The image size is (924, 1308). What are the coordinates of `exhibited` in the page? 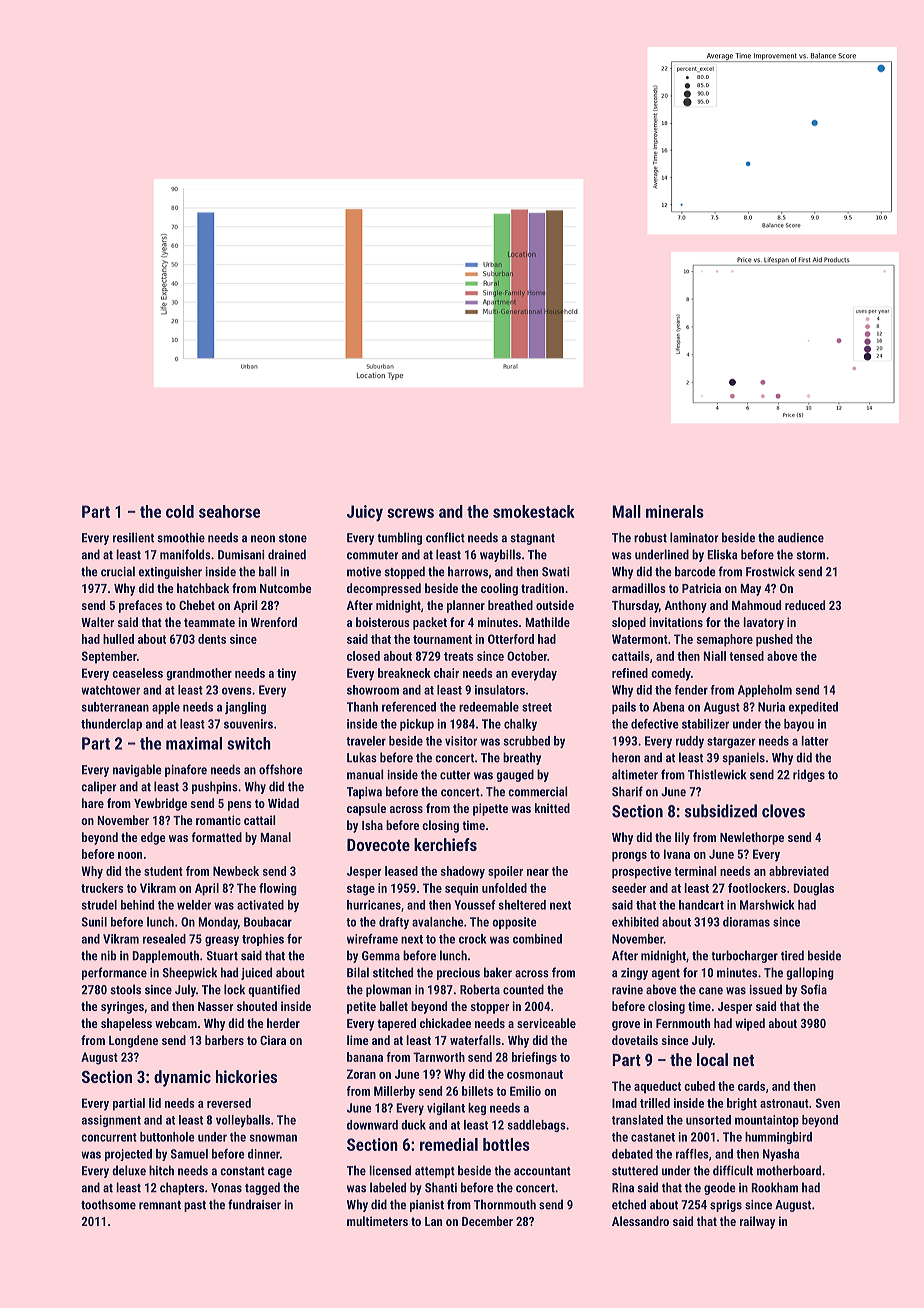 It's located at (635, 922).
